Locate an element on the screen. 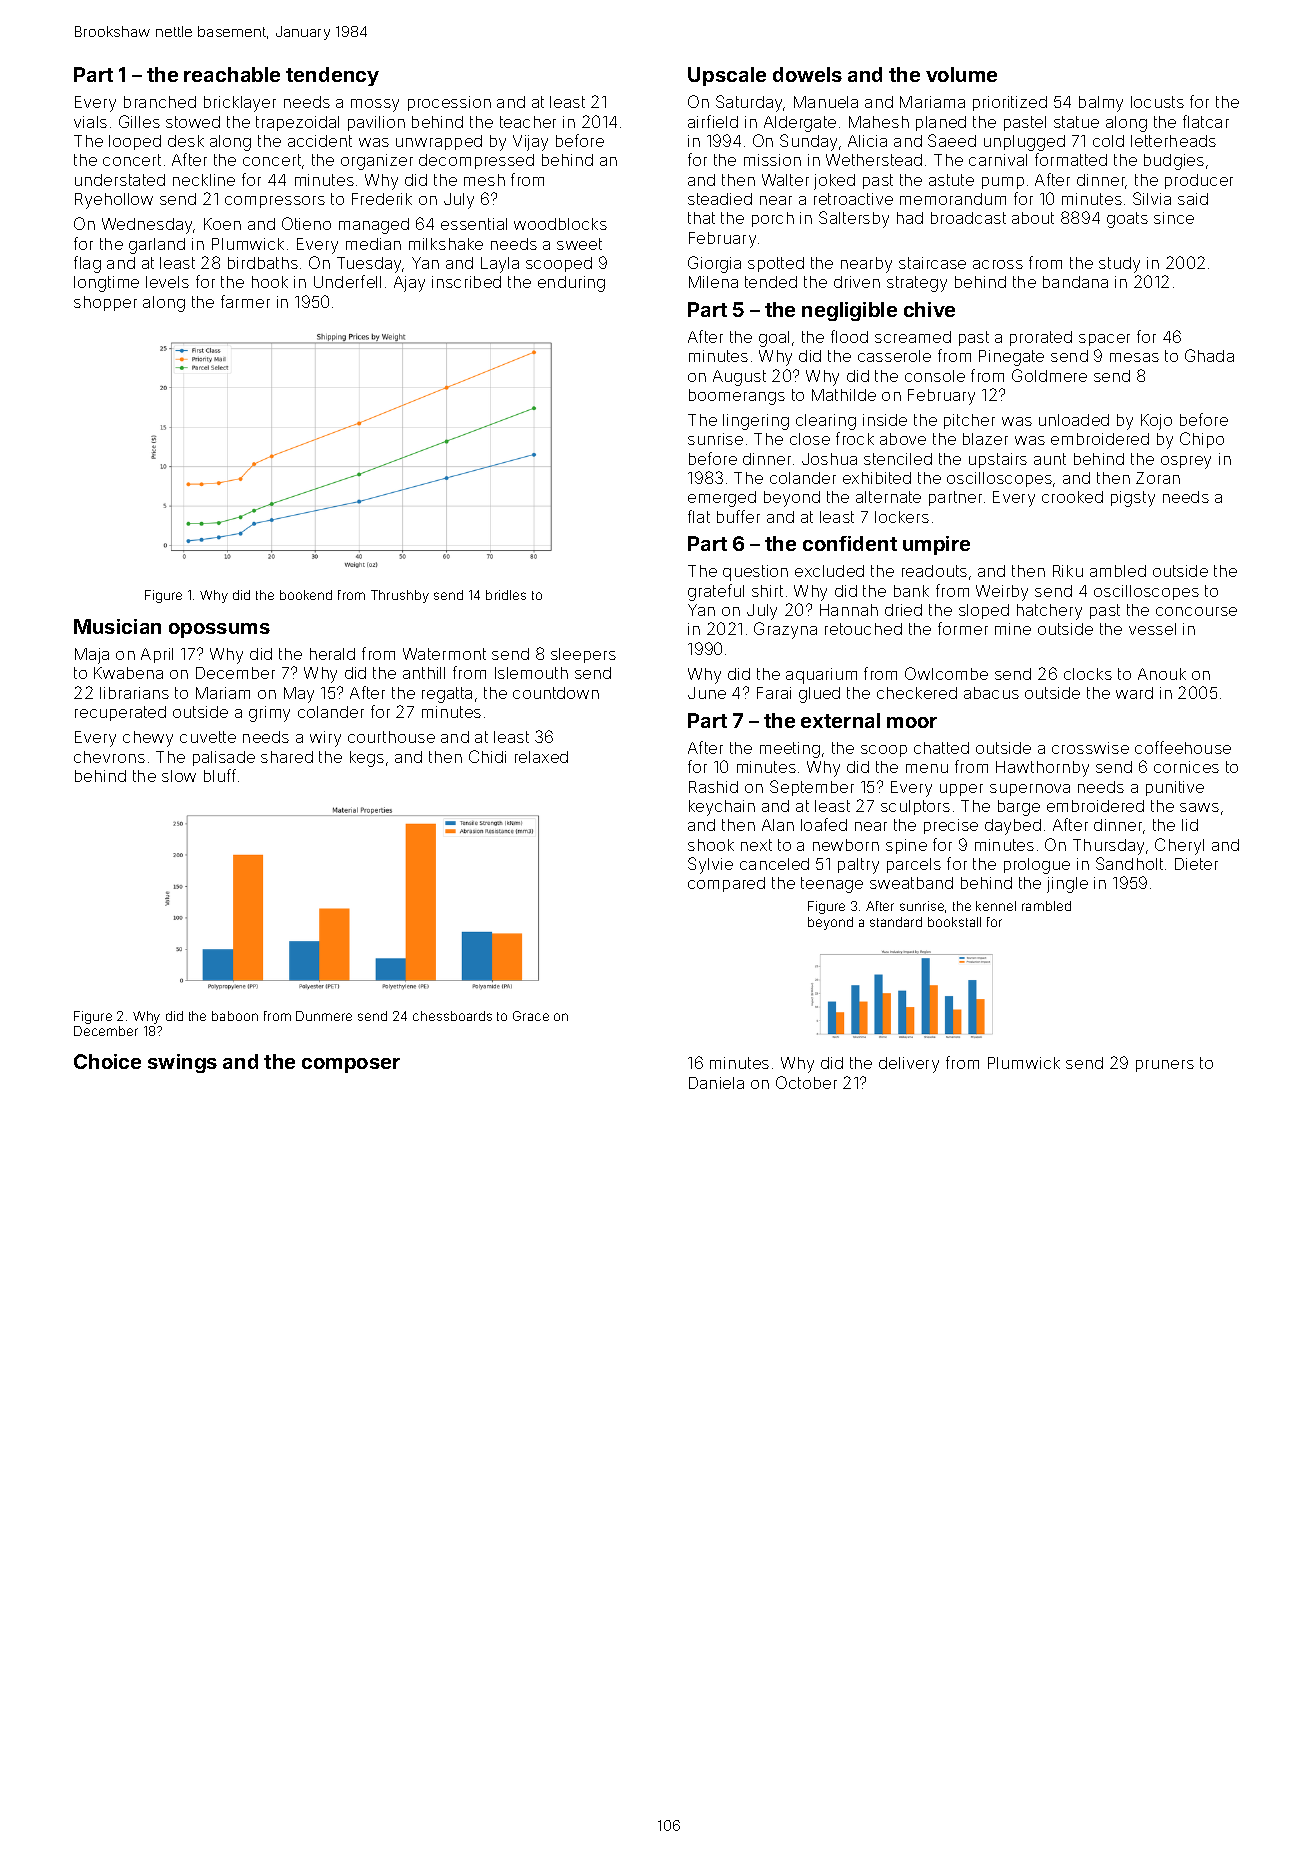 The image size is (1315, 1860). buffer is located at coordinates (738, 516).
